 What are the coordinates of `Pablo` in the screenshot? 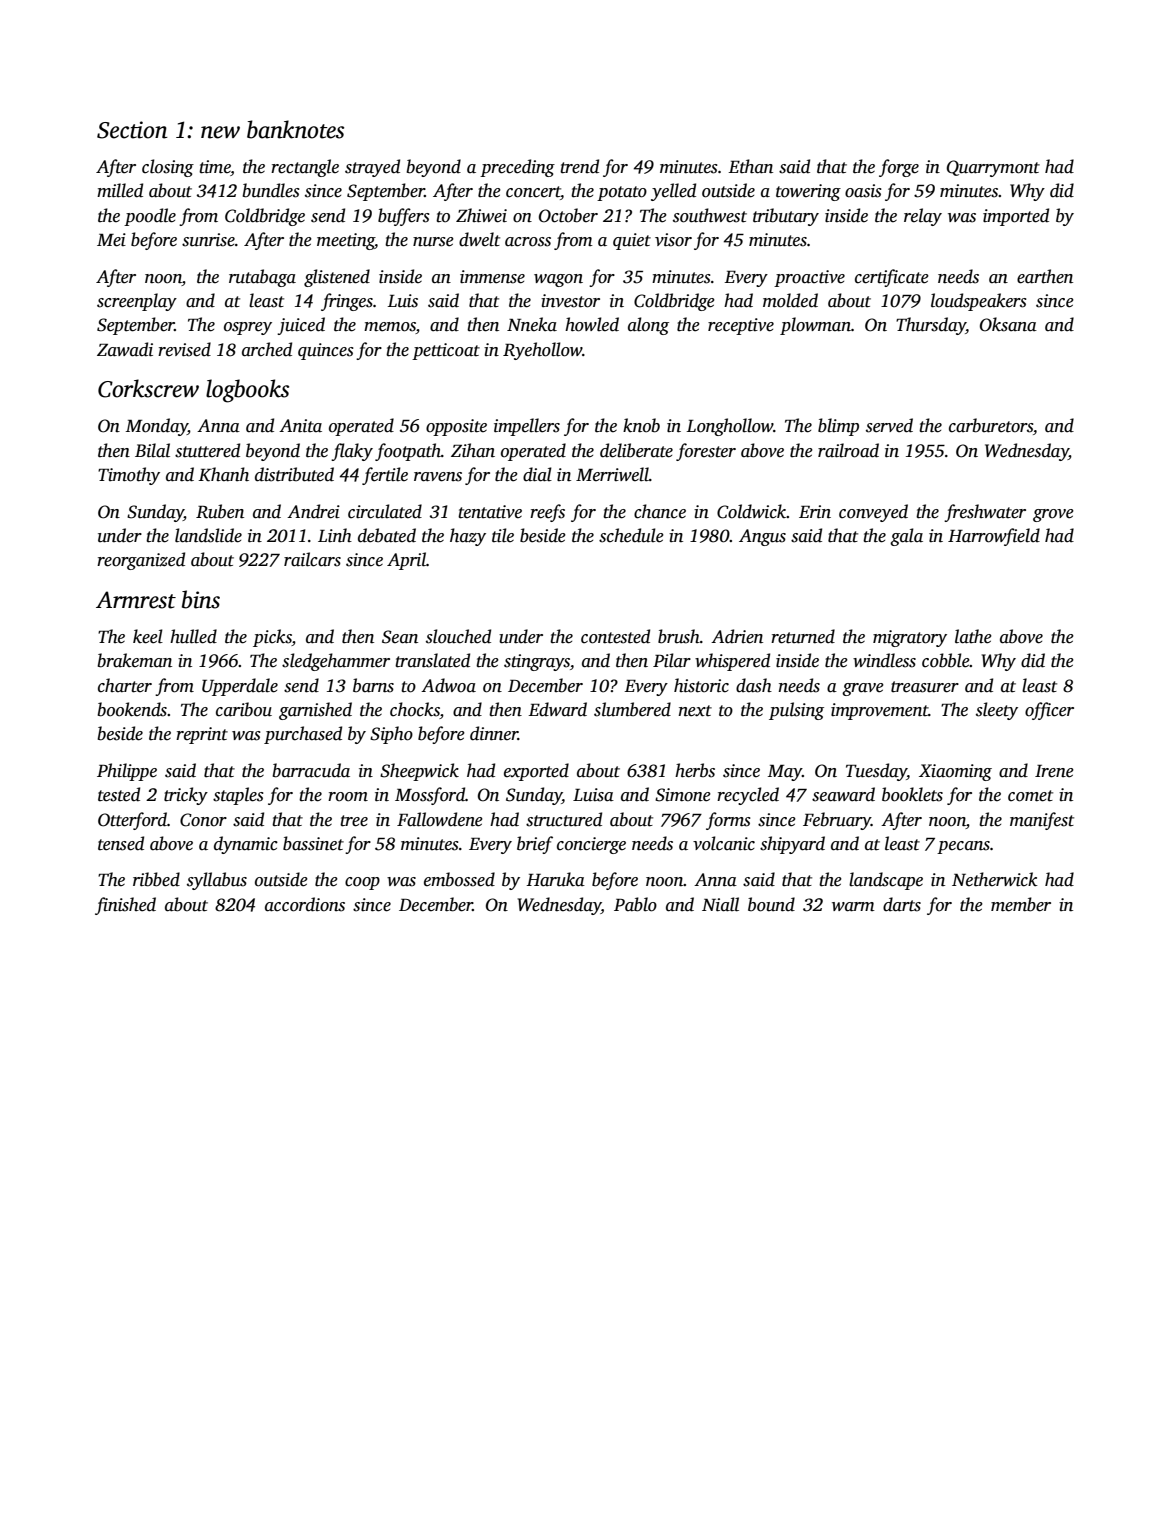 It's located at (635, 904).
